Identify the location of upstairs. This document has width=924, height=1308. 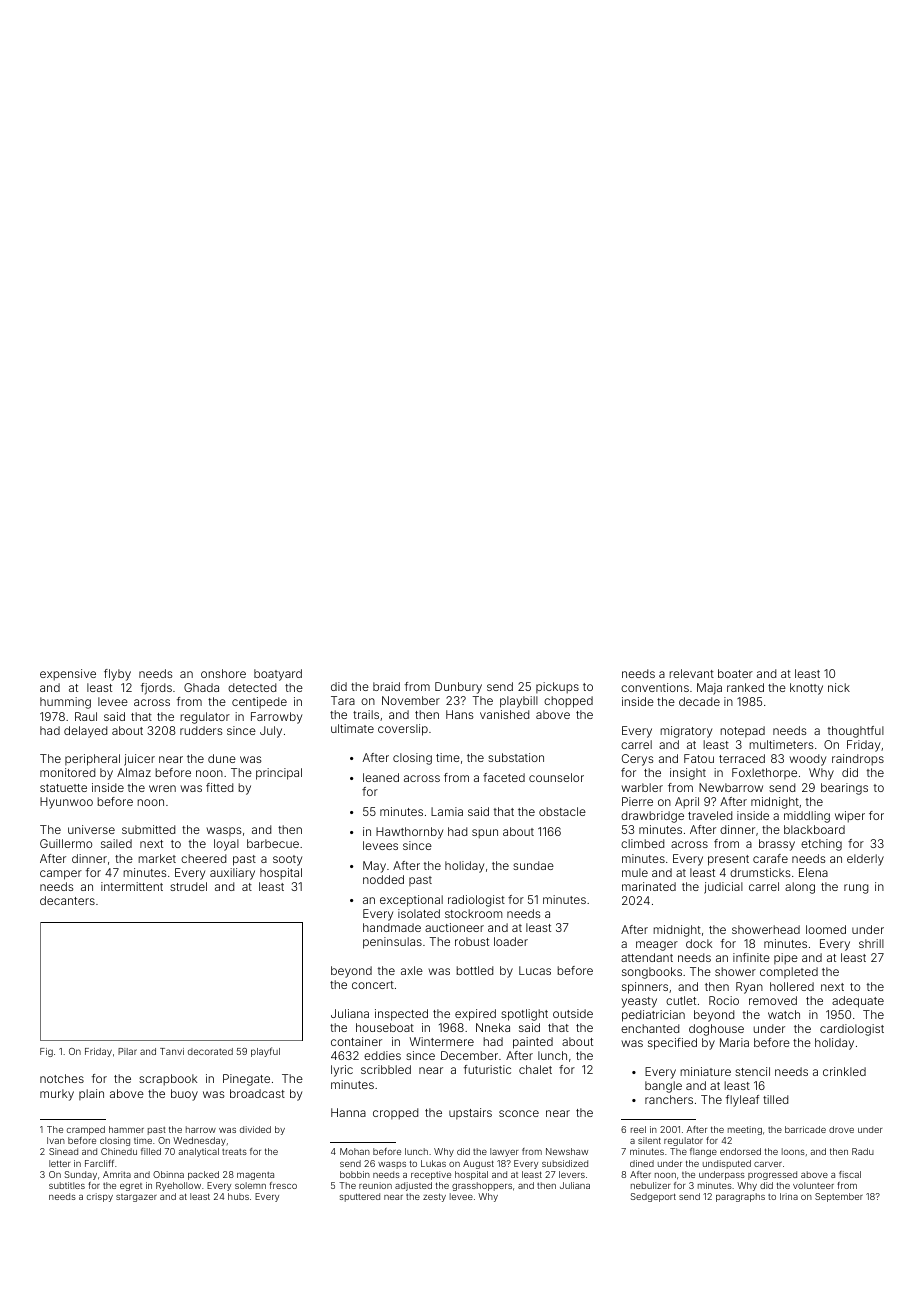
(470, 1113).
